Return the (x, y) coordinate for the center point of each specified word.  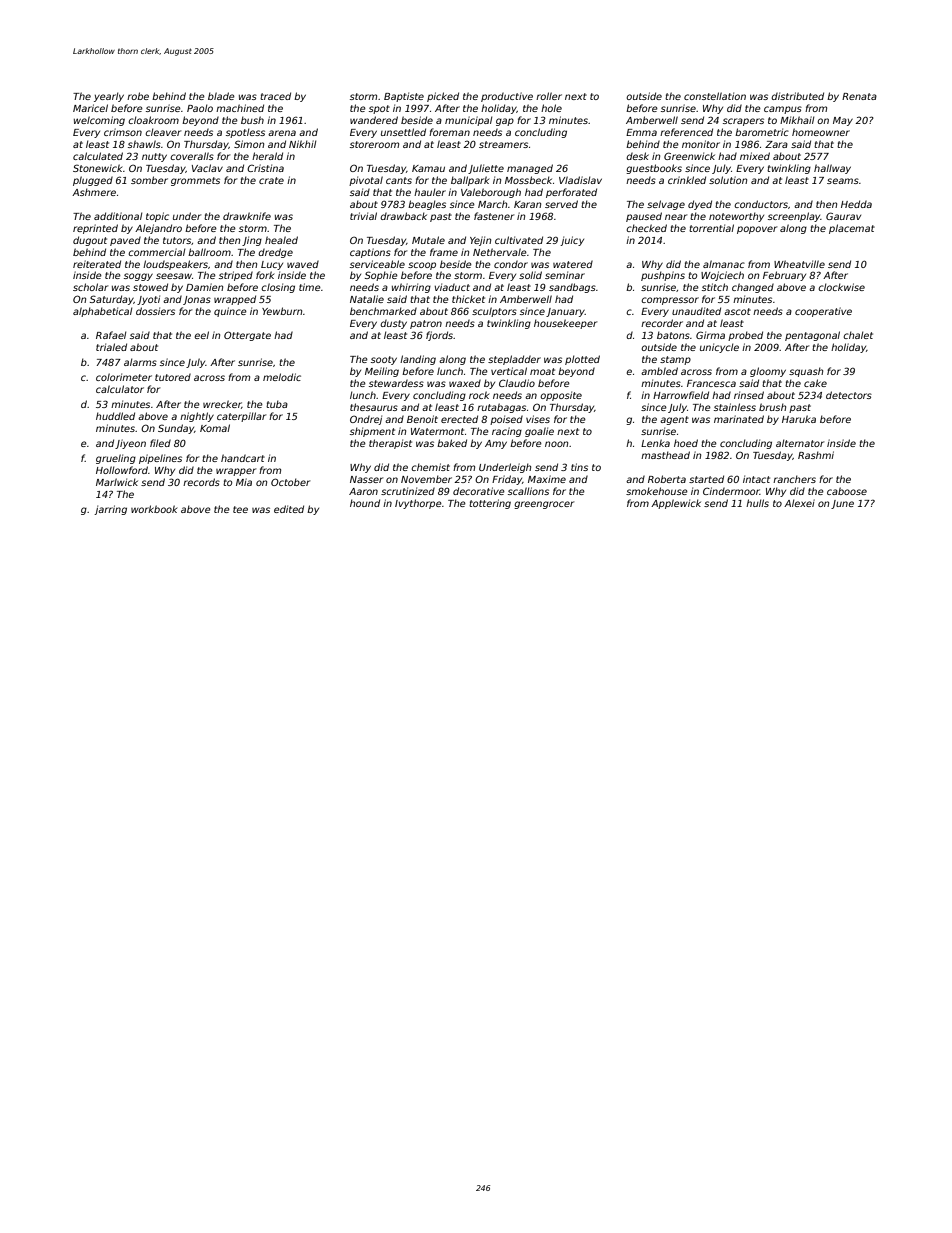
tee (240, 509)
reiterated (97, 264)
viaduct (452, 287)
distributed (797, 96)
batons (673, 335)
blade (221, 96)
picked (443, 97)
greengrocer (544, 505)
